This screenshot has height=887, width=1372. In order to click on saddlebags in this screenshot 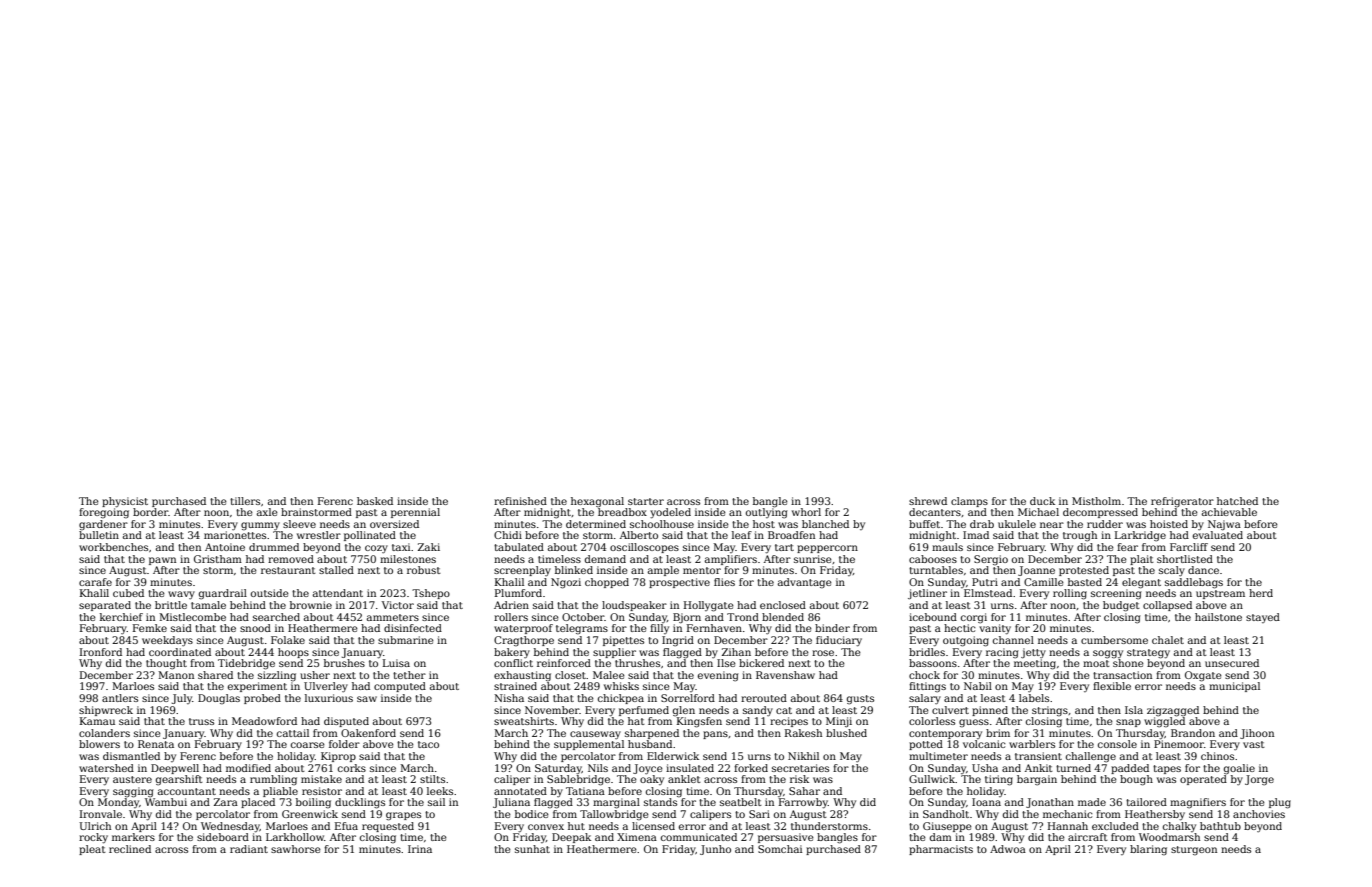, I will do `click(1194, 583)`.
